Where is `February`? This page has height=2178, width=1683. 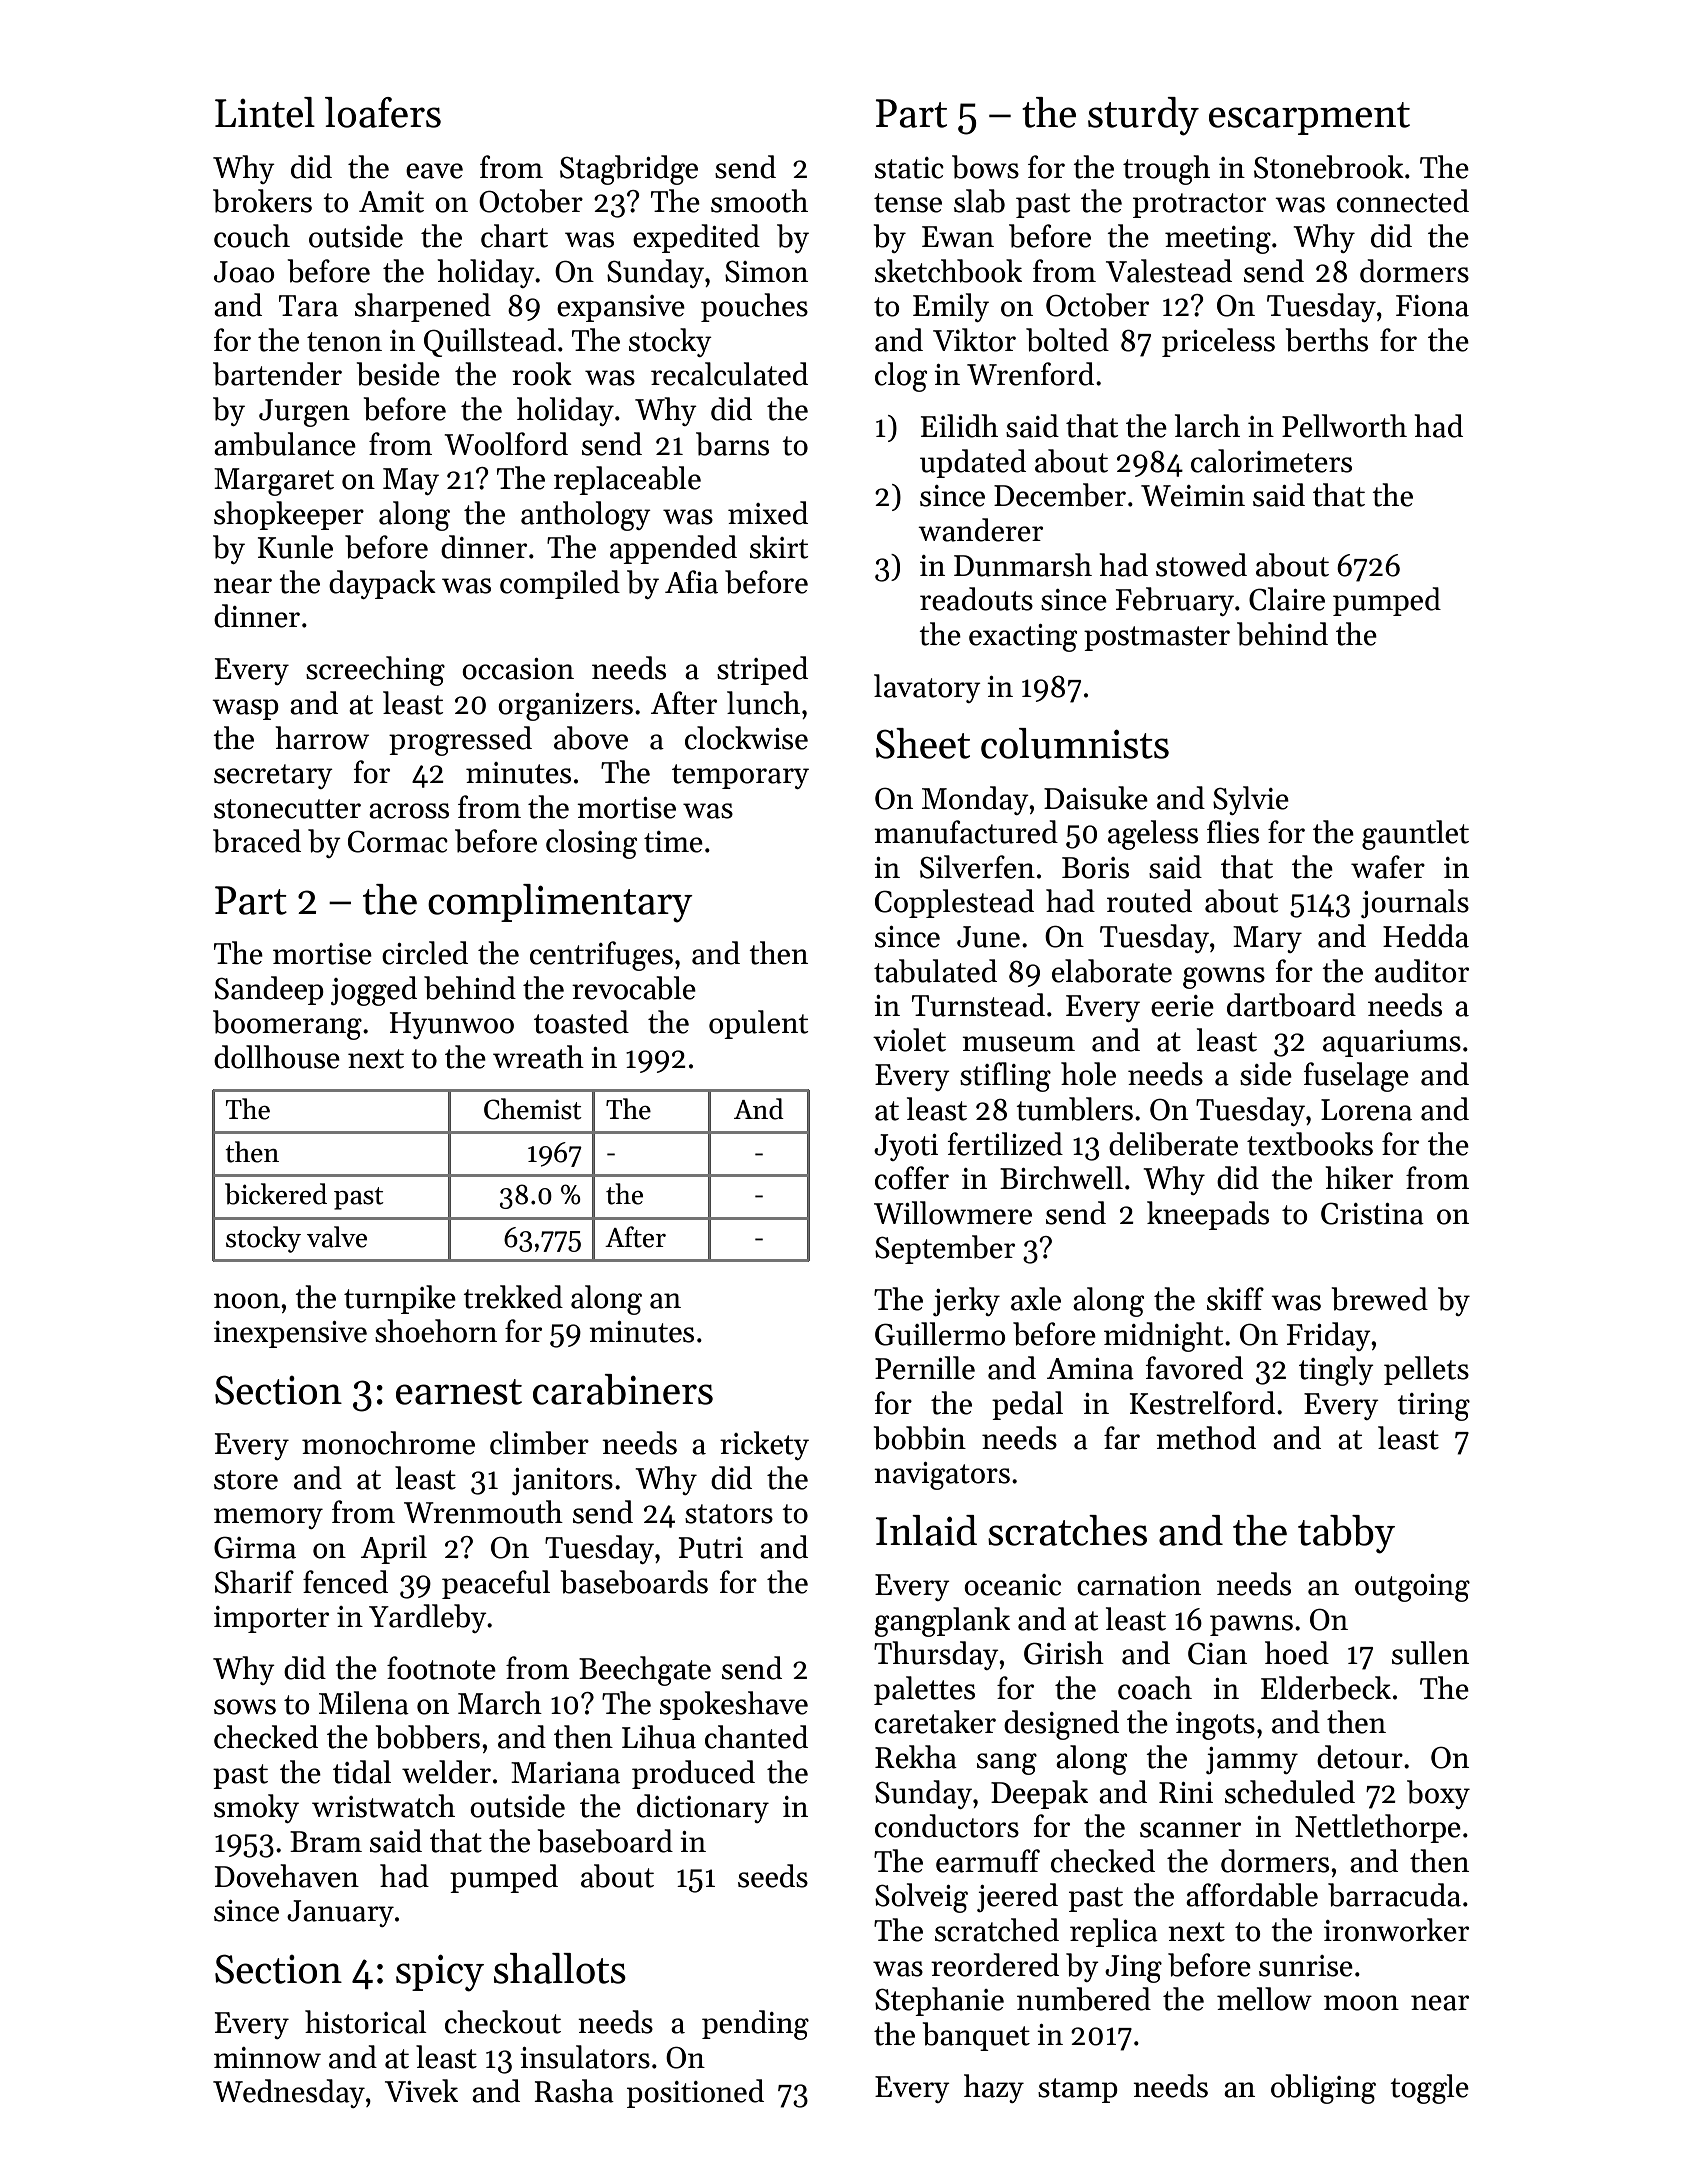 February is located at coordinates (1175, 601).
